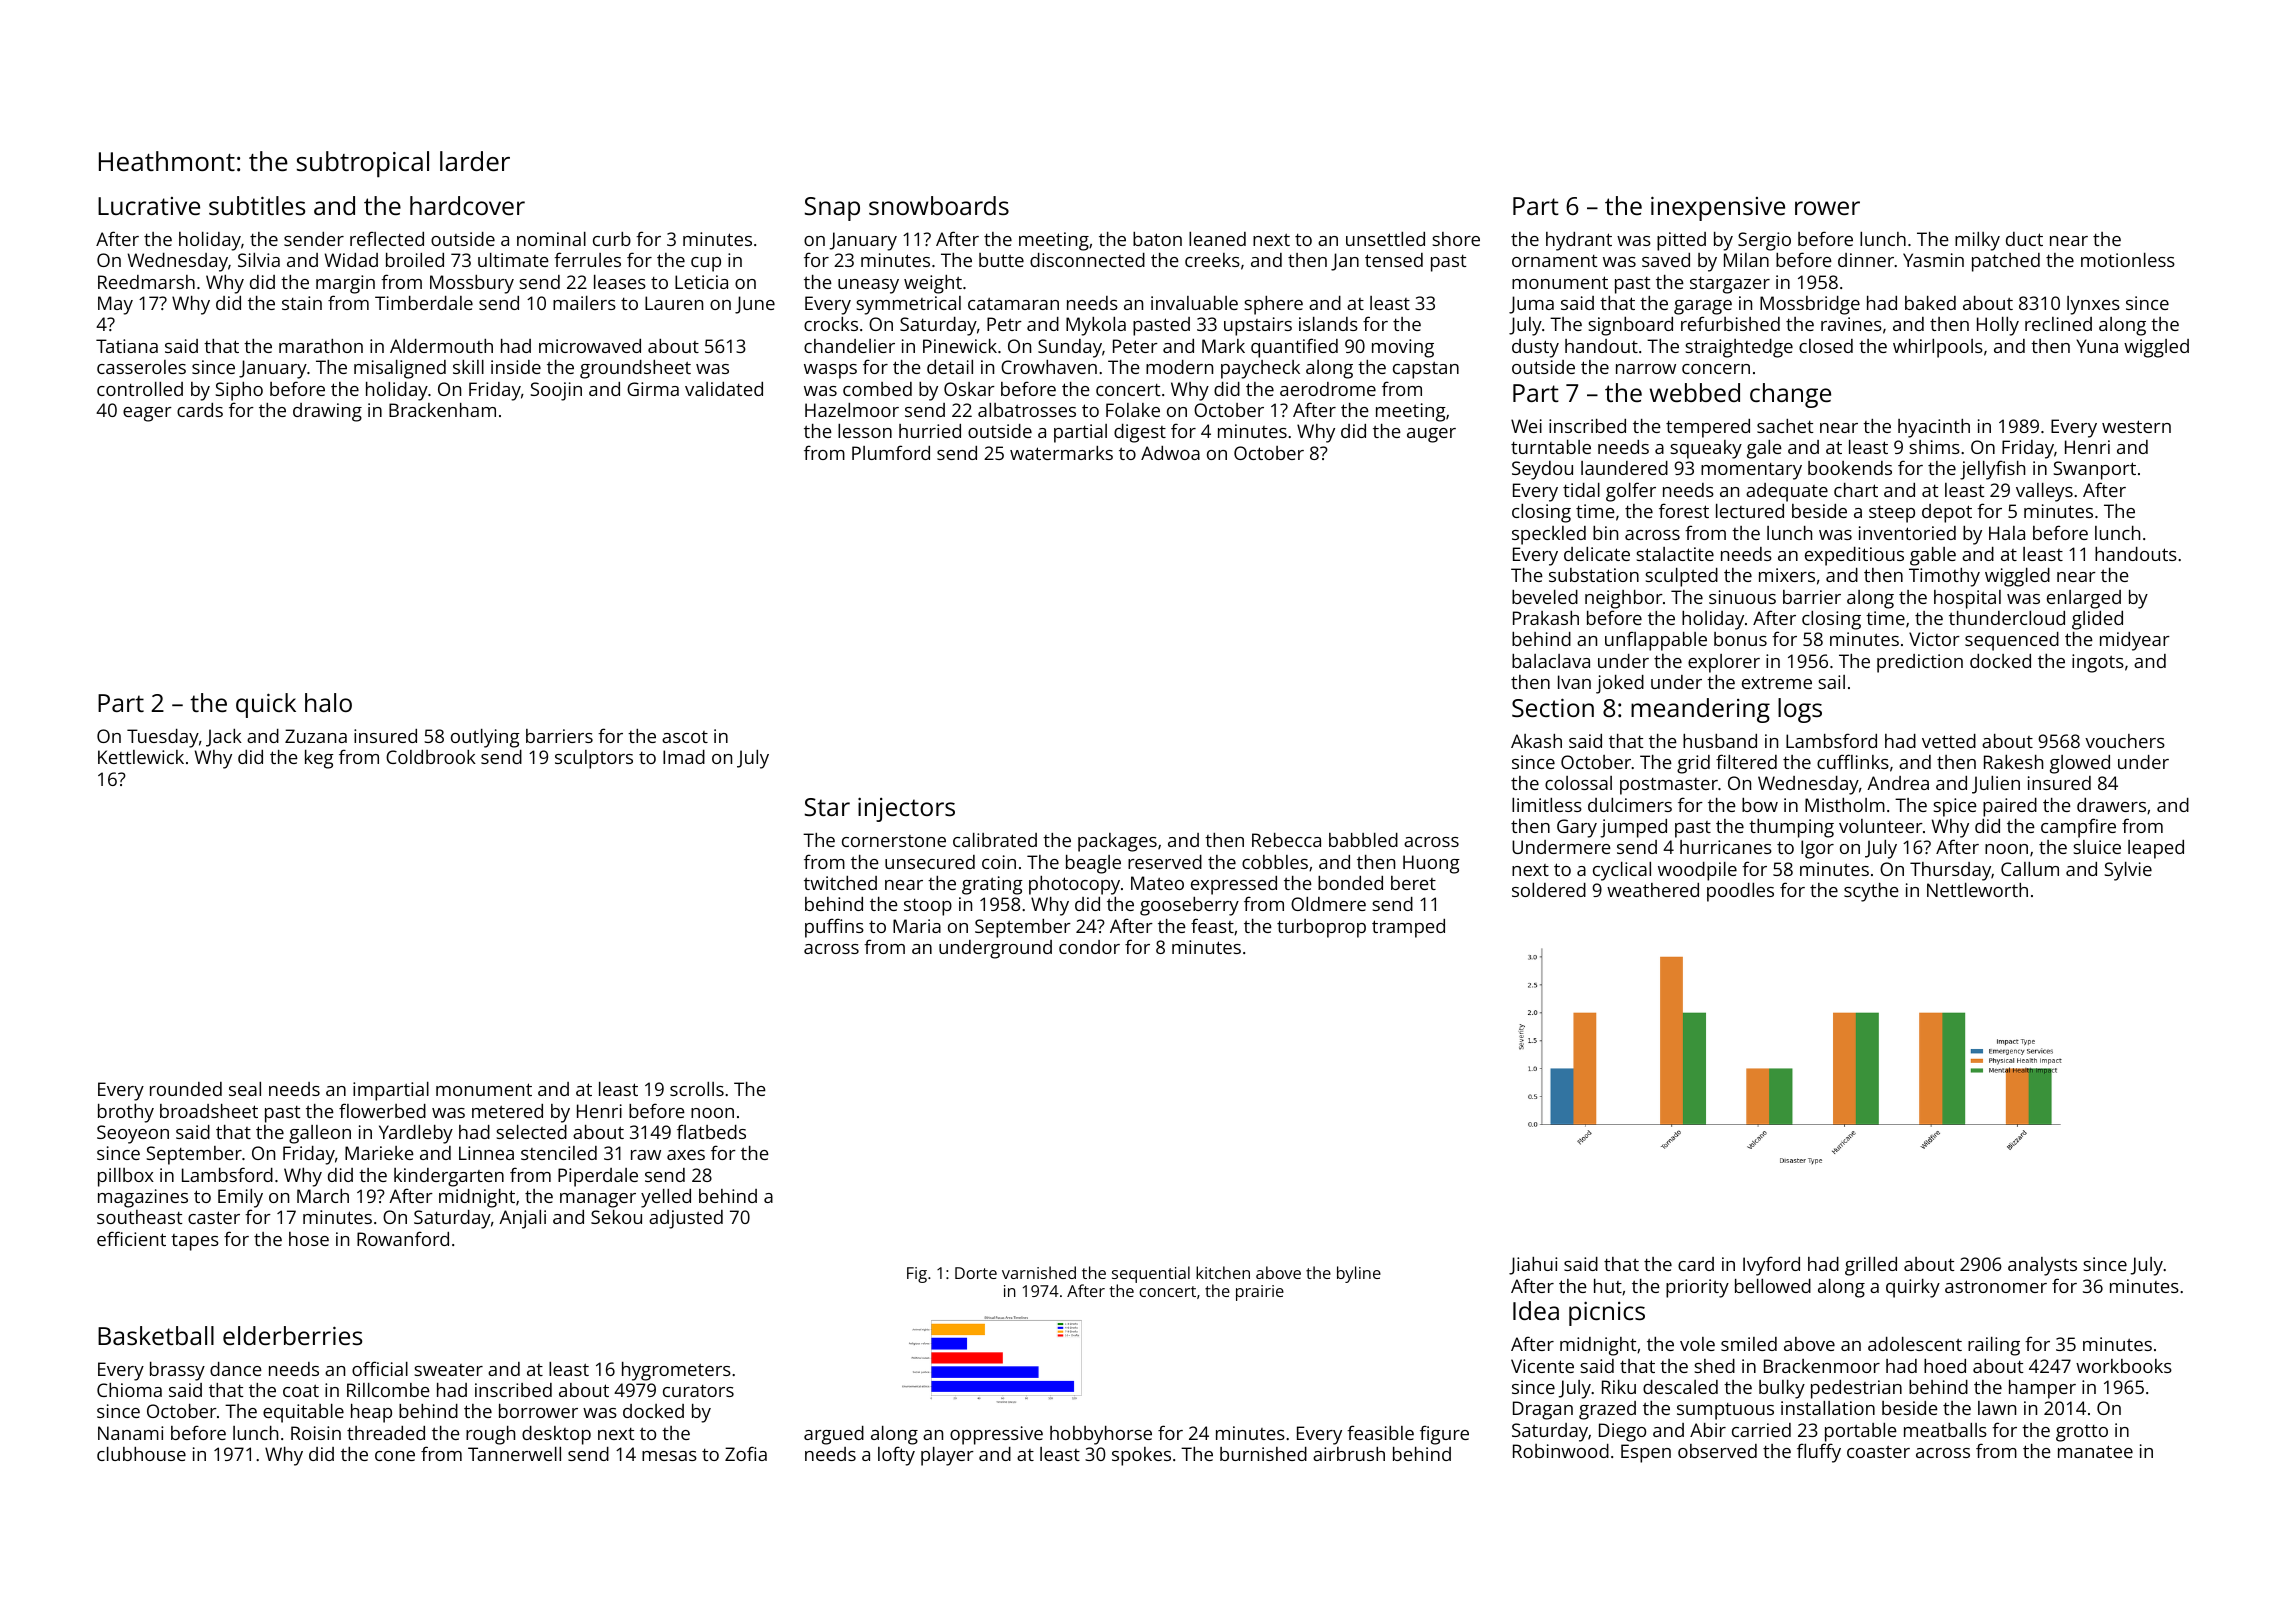 The width and height of the page is (2287, 1617). What do you see at coordinates (1718, 208) in the page?
I see `inexpensive` at bounding box center [1718, 208].
